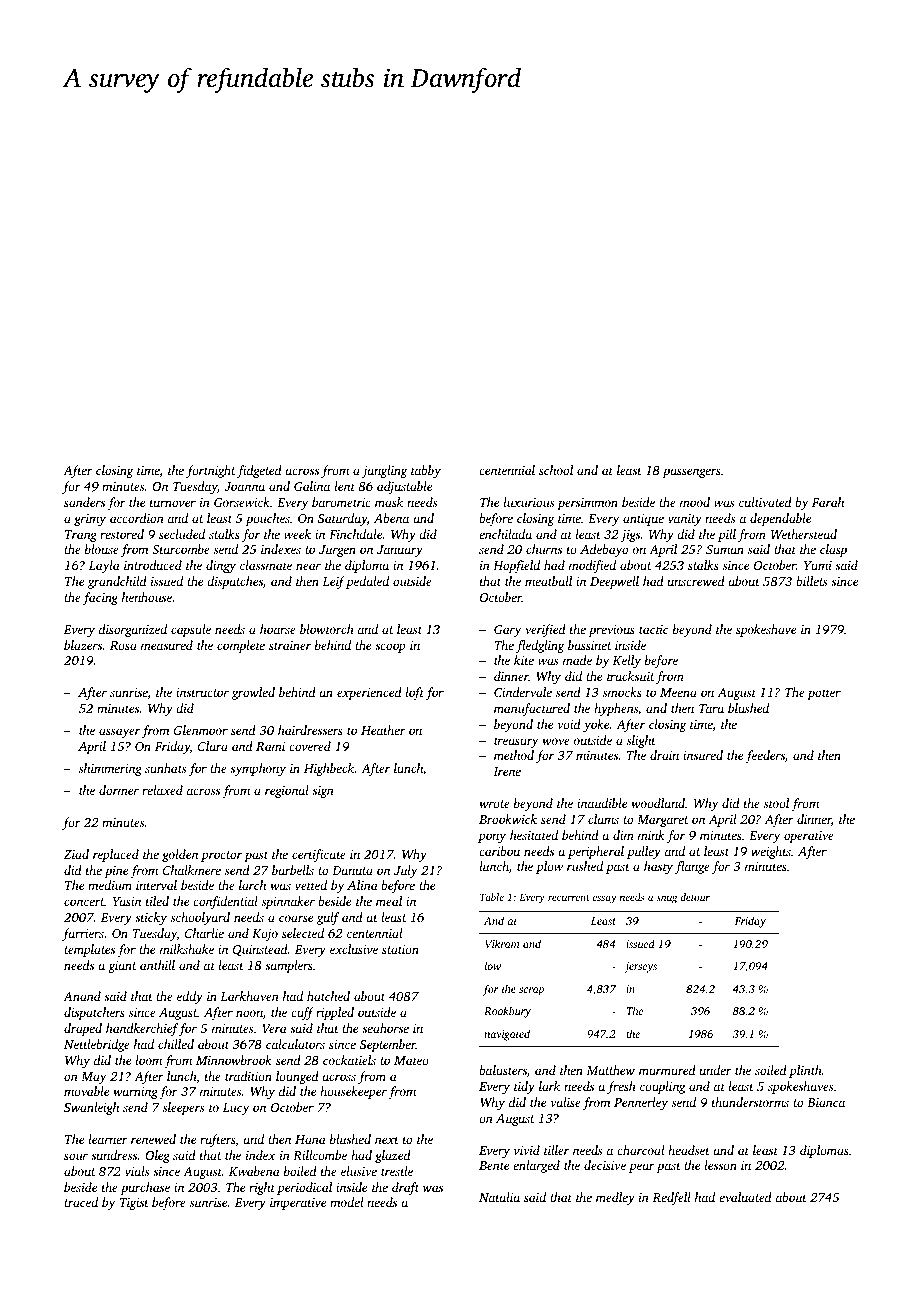 The width and height of the page is (924, 1308). I want to click on balusters, so click(503, 1070).
